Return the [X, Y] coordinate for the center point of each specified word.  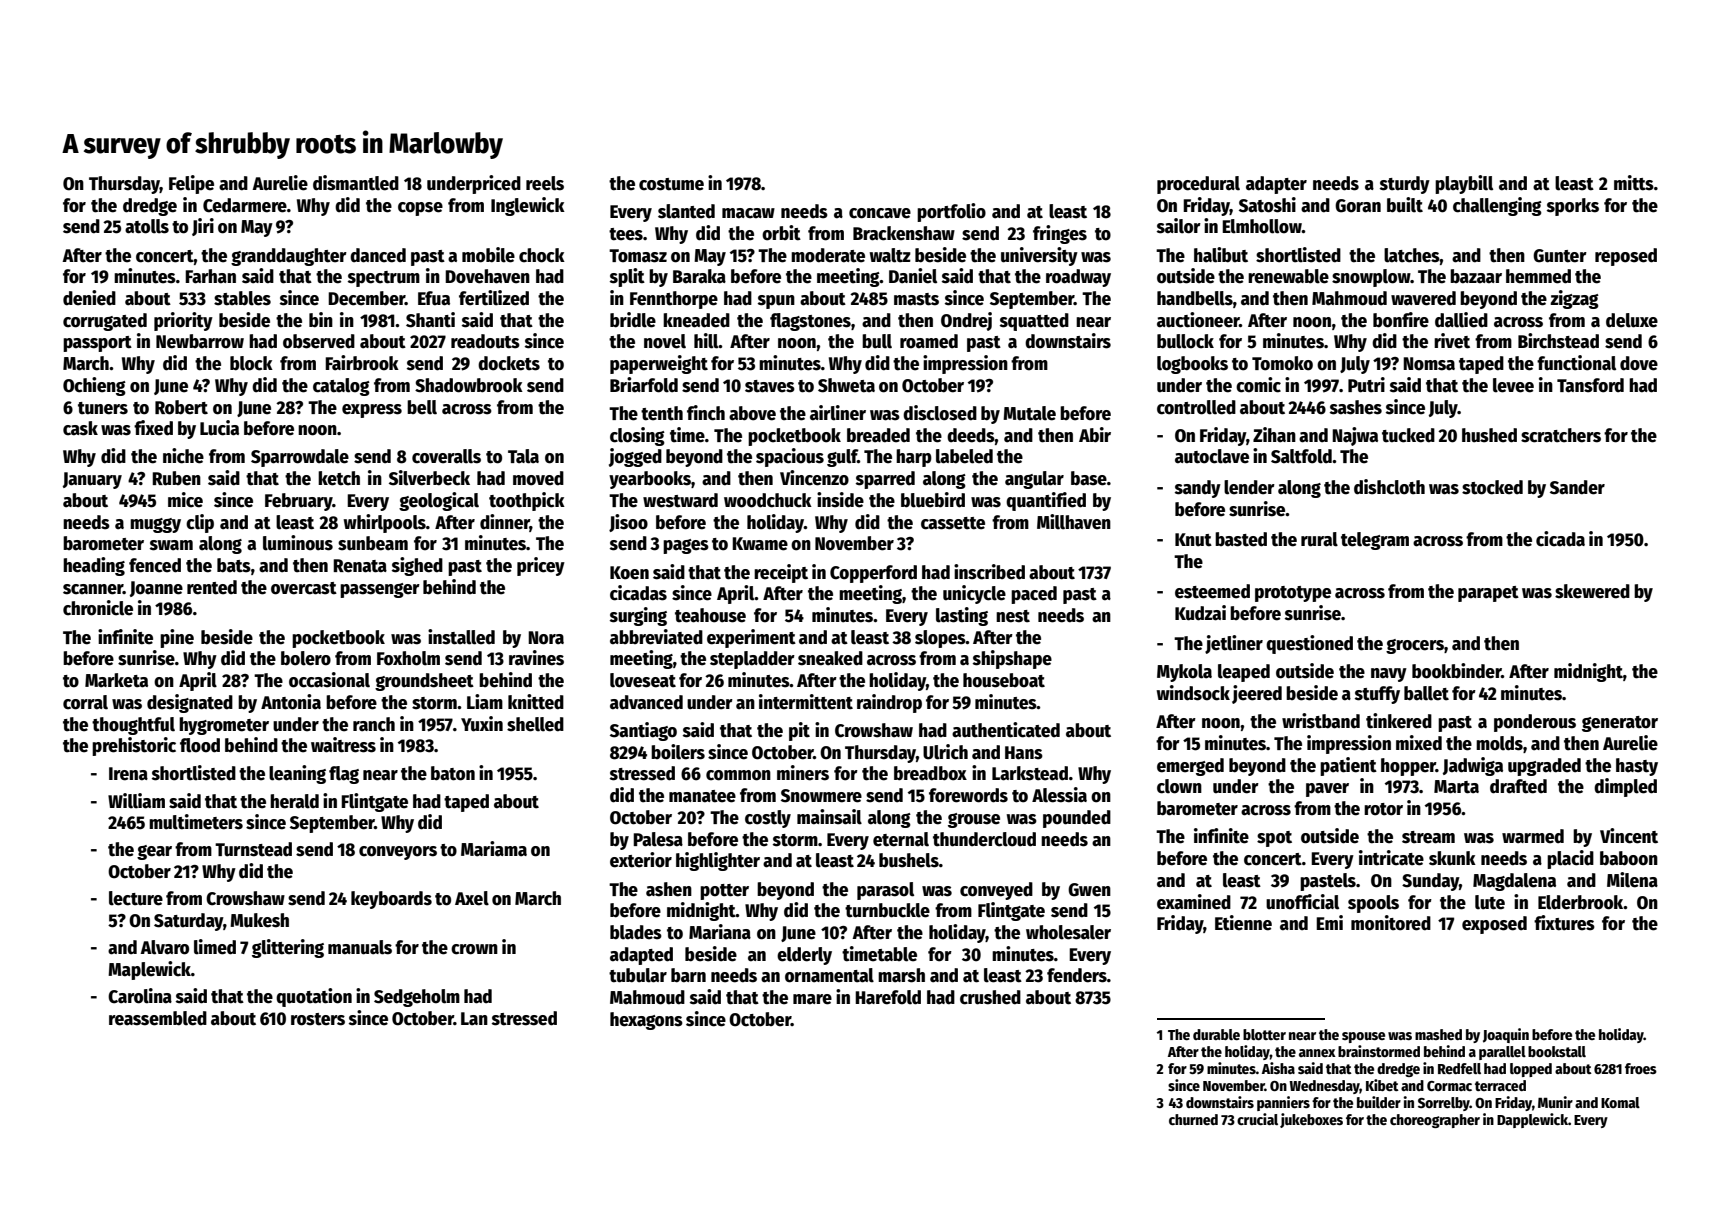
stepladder [752, 660]
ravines [536, 658]
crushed [990, 997]
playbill [1464, 184]
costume [671, 184]
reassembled [158, 1018]
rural [1319, 539]
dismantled [356, 183]
